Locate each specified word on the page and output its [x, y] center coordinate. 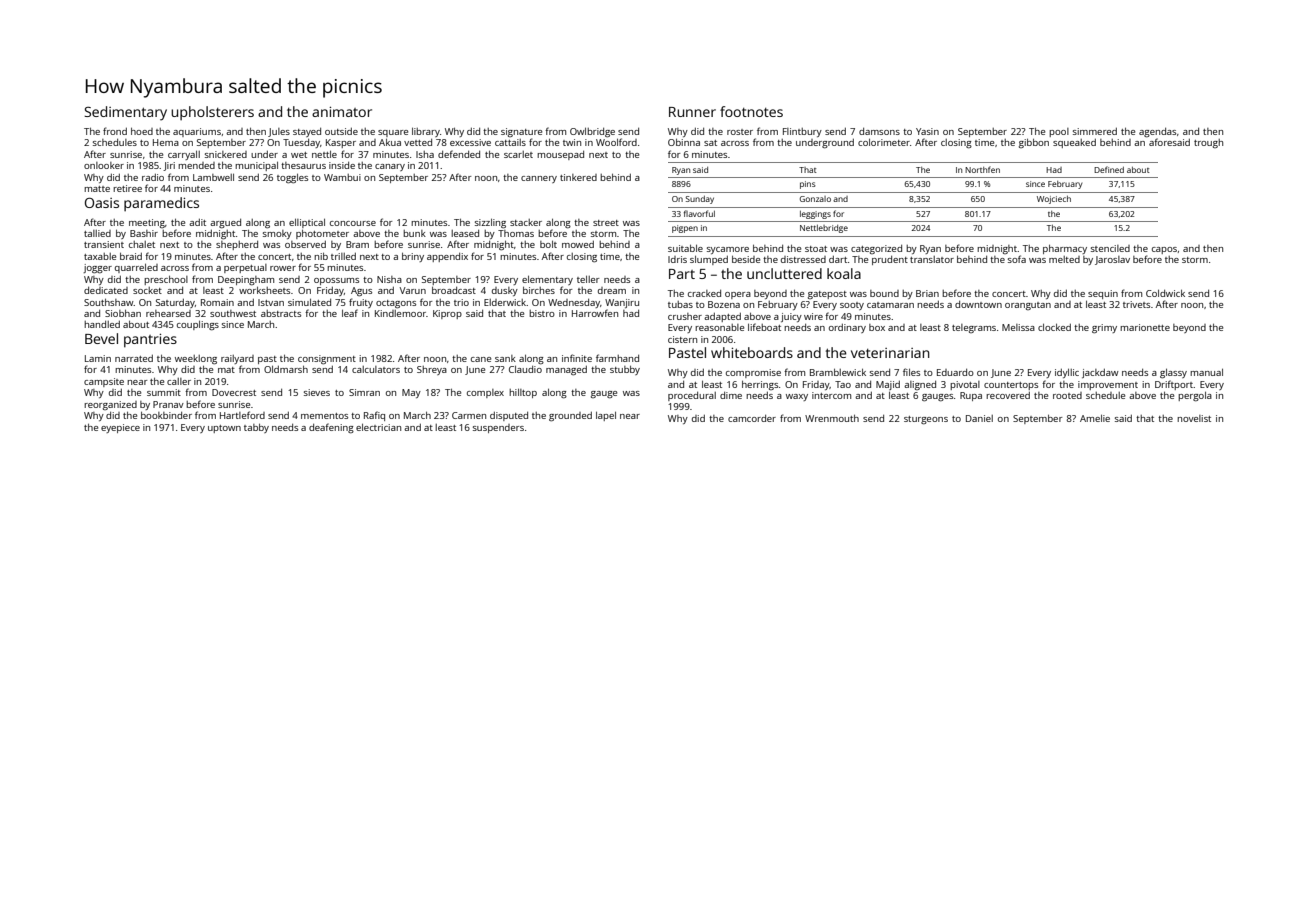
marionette [1145, 327]
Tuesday [301, 143]
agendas [1157, 133]
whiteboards [752, 352]
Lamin [98, 358]
